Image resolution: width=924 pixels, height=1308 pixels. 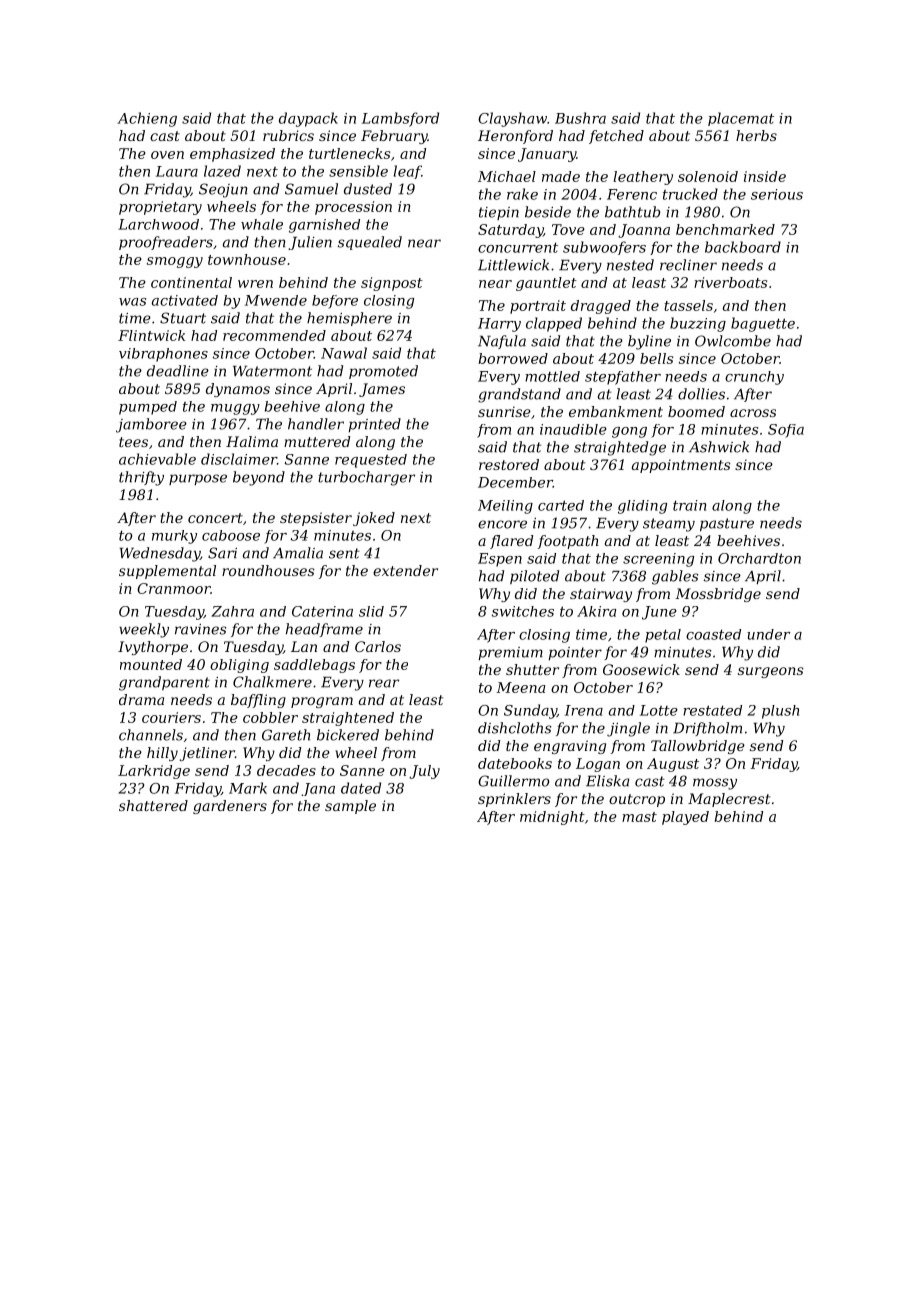 I want to click on Stuart, so click(x=183, y=318).
